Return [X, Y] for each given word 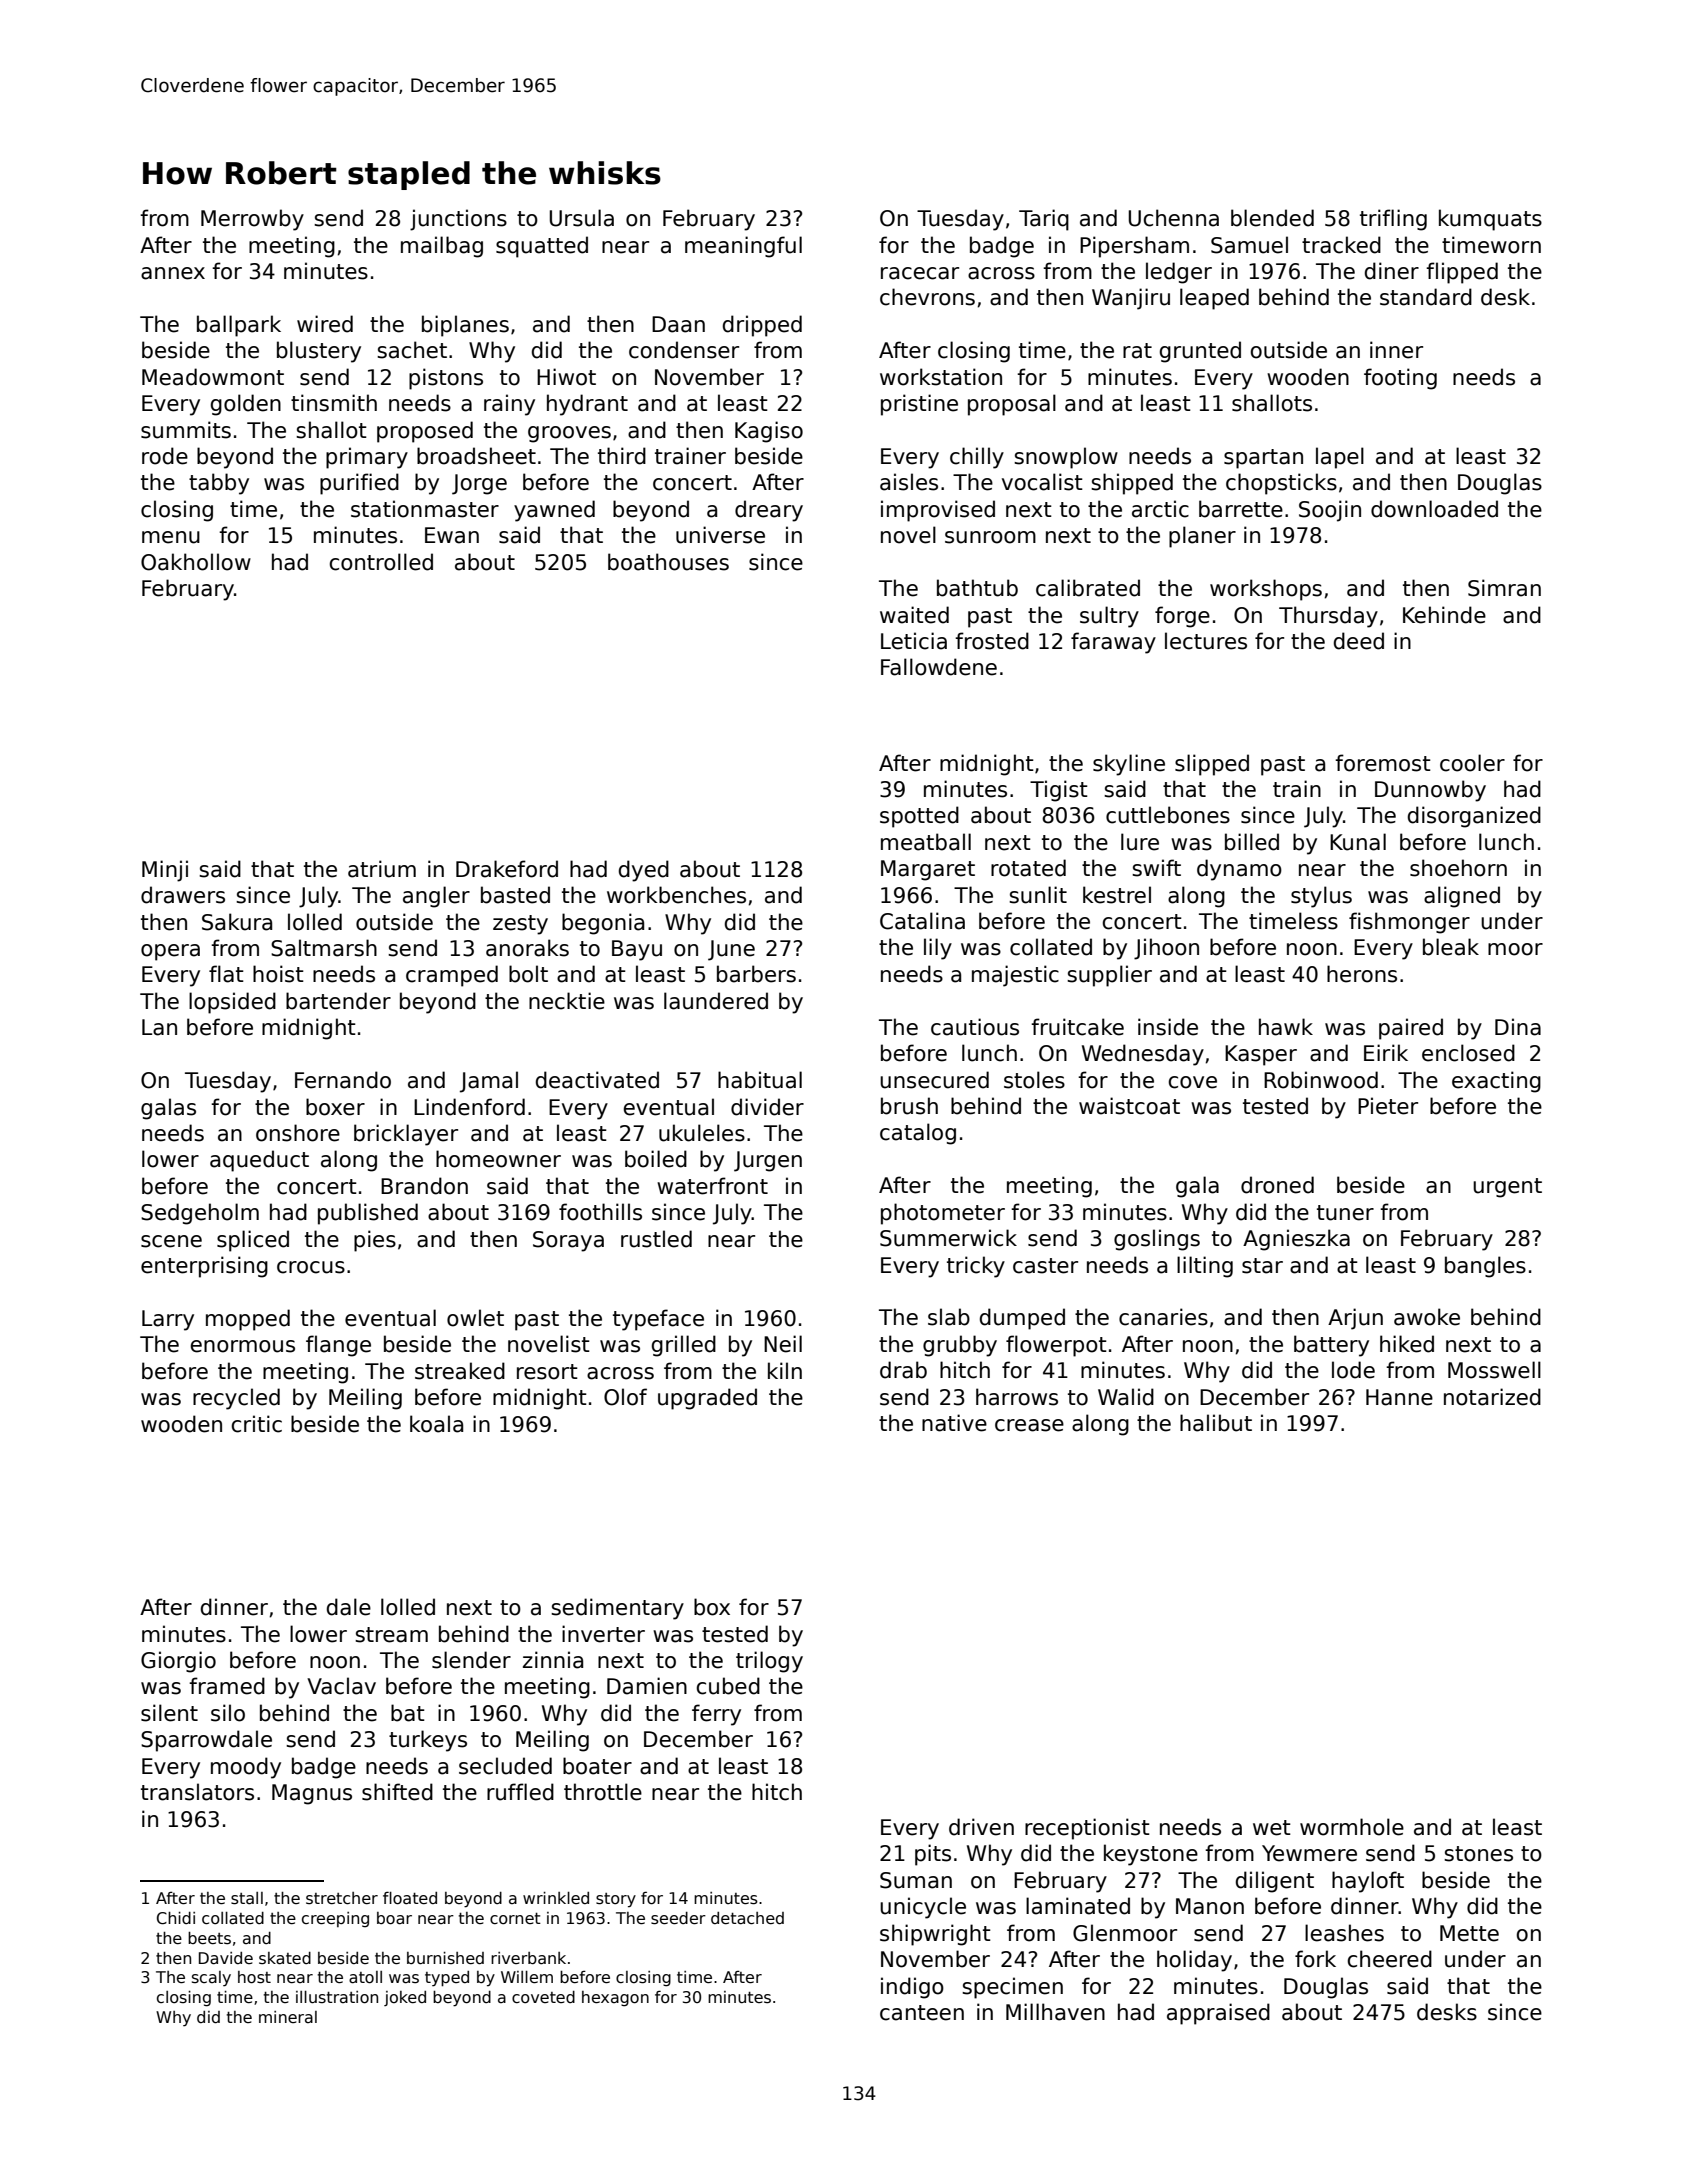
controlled [381, 562]
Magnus [312, 1794]
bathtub [977, 588]
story [616, 1900]
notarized [1492, 1397]
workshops [1266, 590]
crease [1029, 1425]
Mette [1469, 1933]
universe [720, 535]
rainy [509, 405]
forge [1182, 617]
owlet [475, 1318]
